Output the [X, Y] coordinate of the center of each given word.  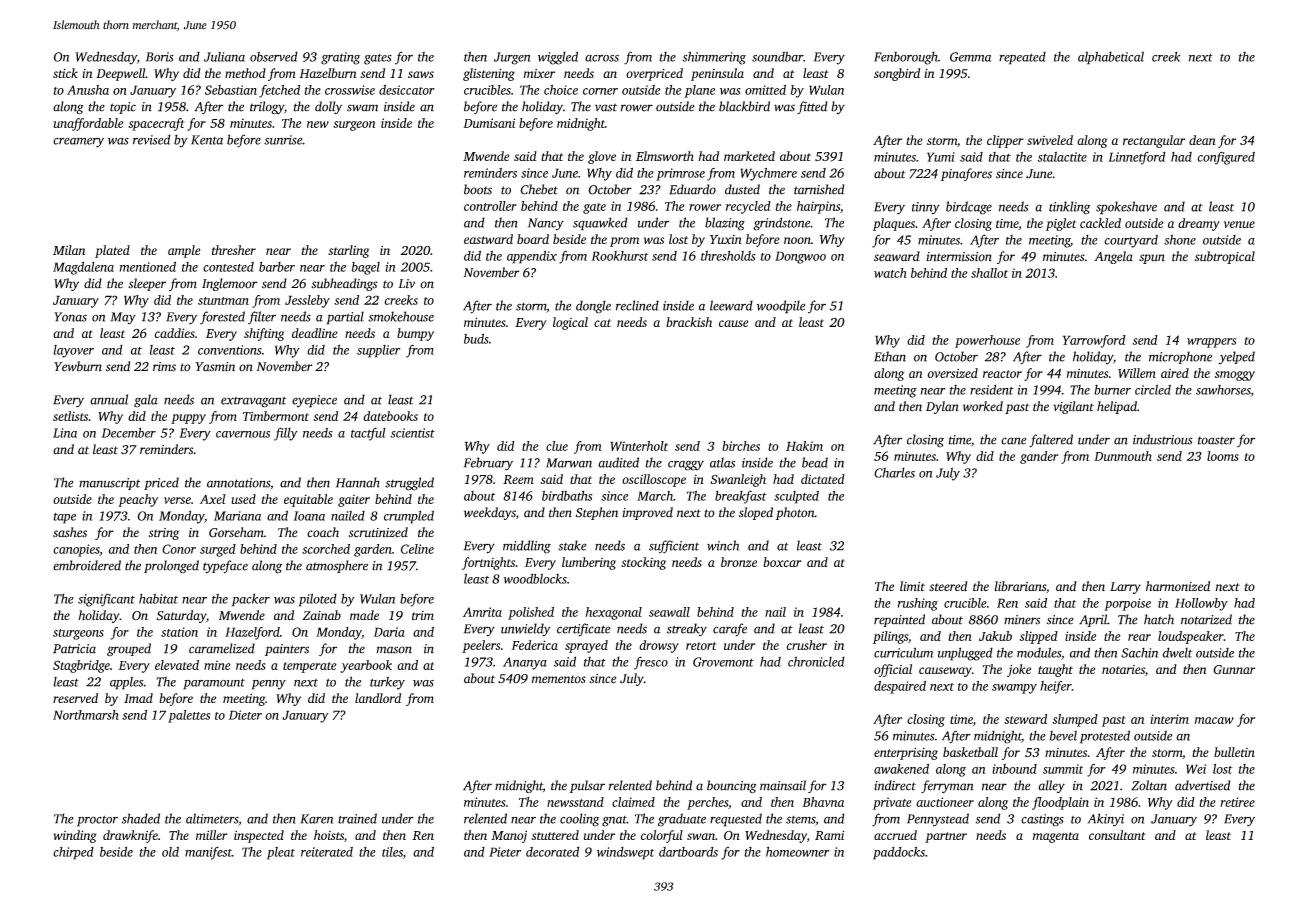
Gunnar [1234, 670]
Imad [138, 698]
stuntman [223, 301]
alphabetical [1111, 58]
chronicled [816, 661]
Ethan [890, 356]
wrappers [1211, 343]
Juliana [224, 57]
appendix [532, 257]
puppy [188, 419]
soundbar [777, 56]
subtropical [1225, 257]
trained [357, 818]
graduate [682, 820]
